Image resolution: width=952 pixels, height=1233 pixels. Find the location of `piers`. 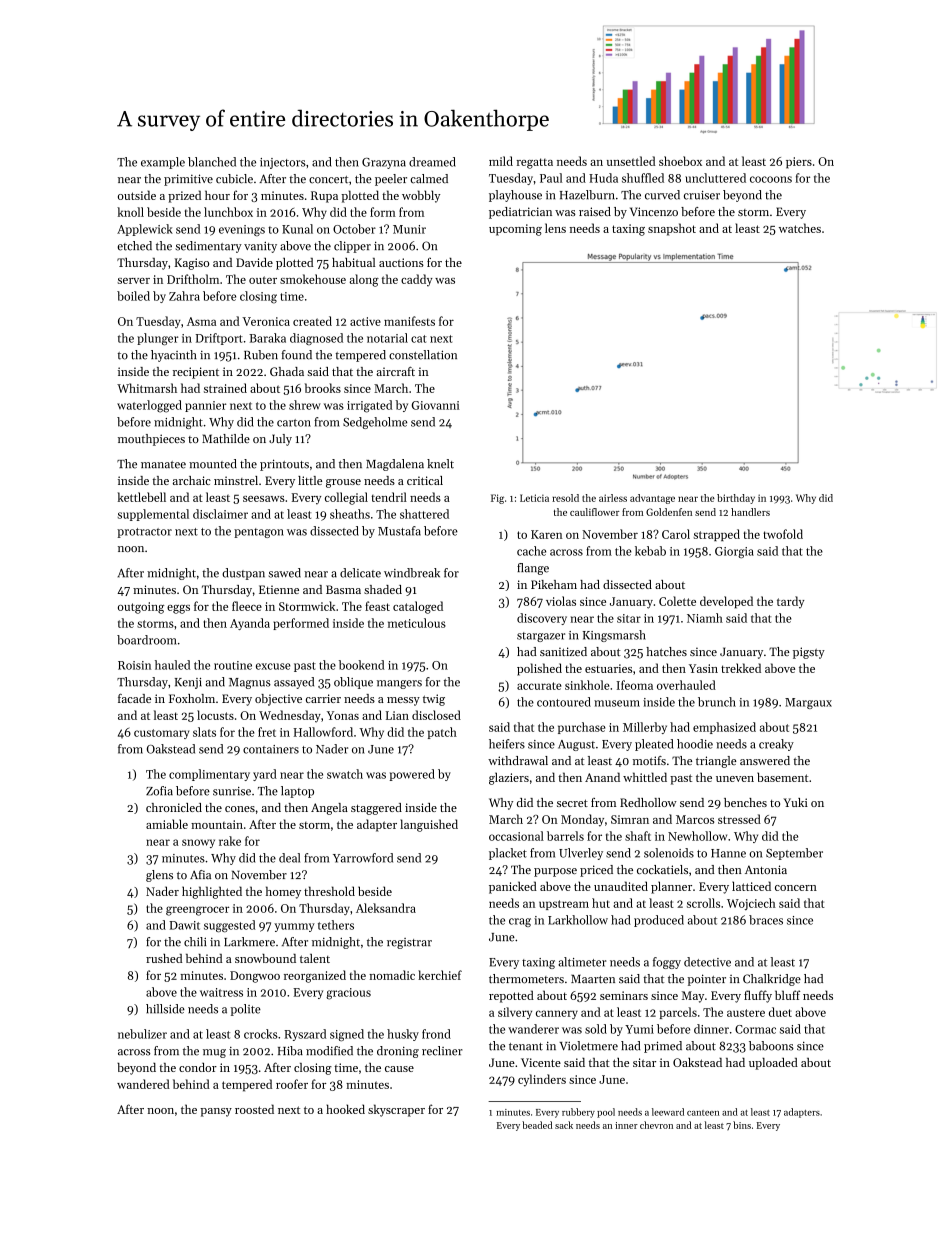

piers is located at coordinates (799, 163).
